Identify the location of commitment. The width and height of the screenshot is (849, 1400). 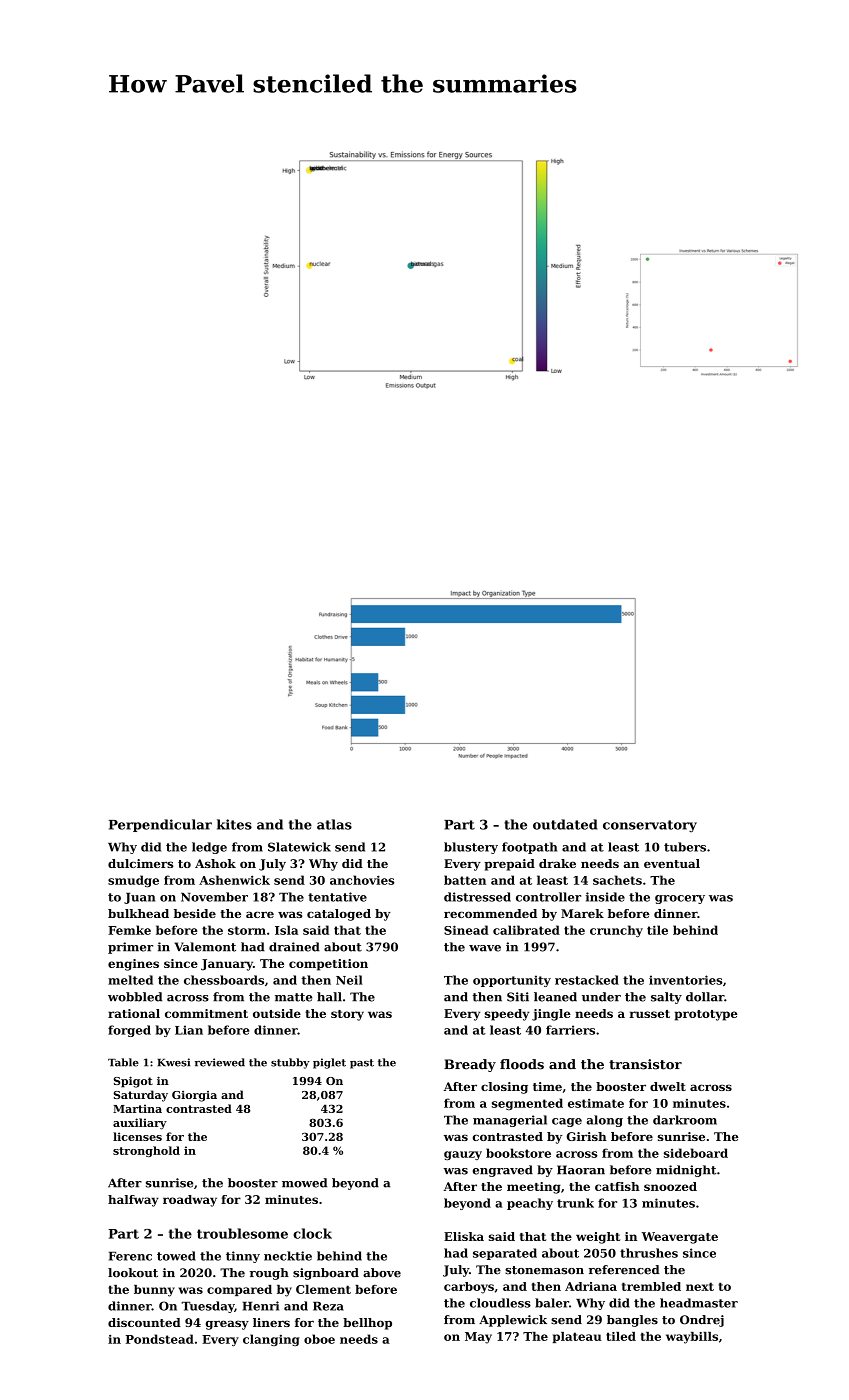
(206, 1013).
